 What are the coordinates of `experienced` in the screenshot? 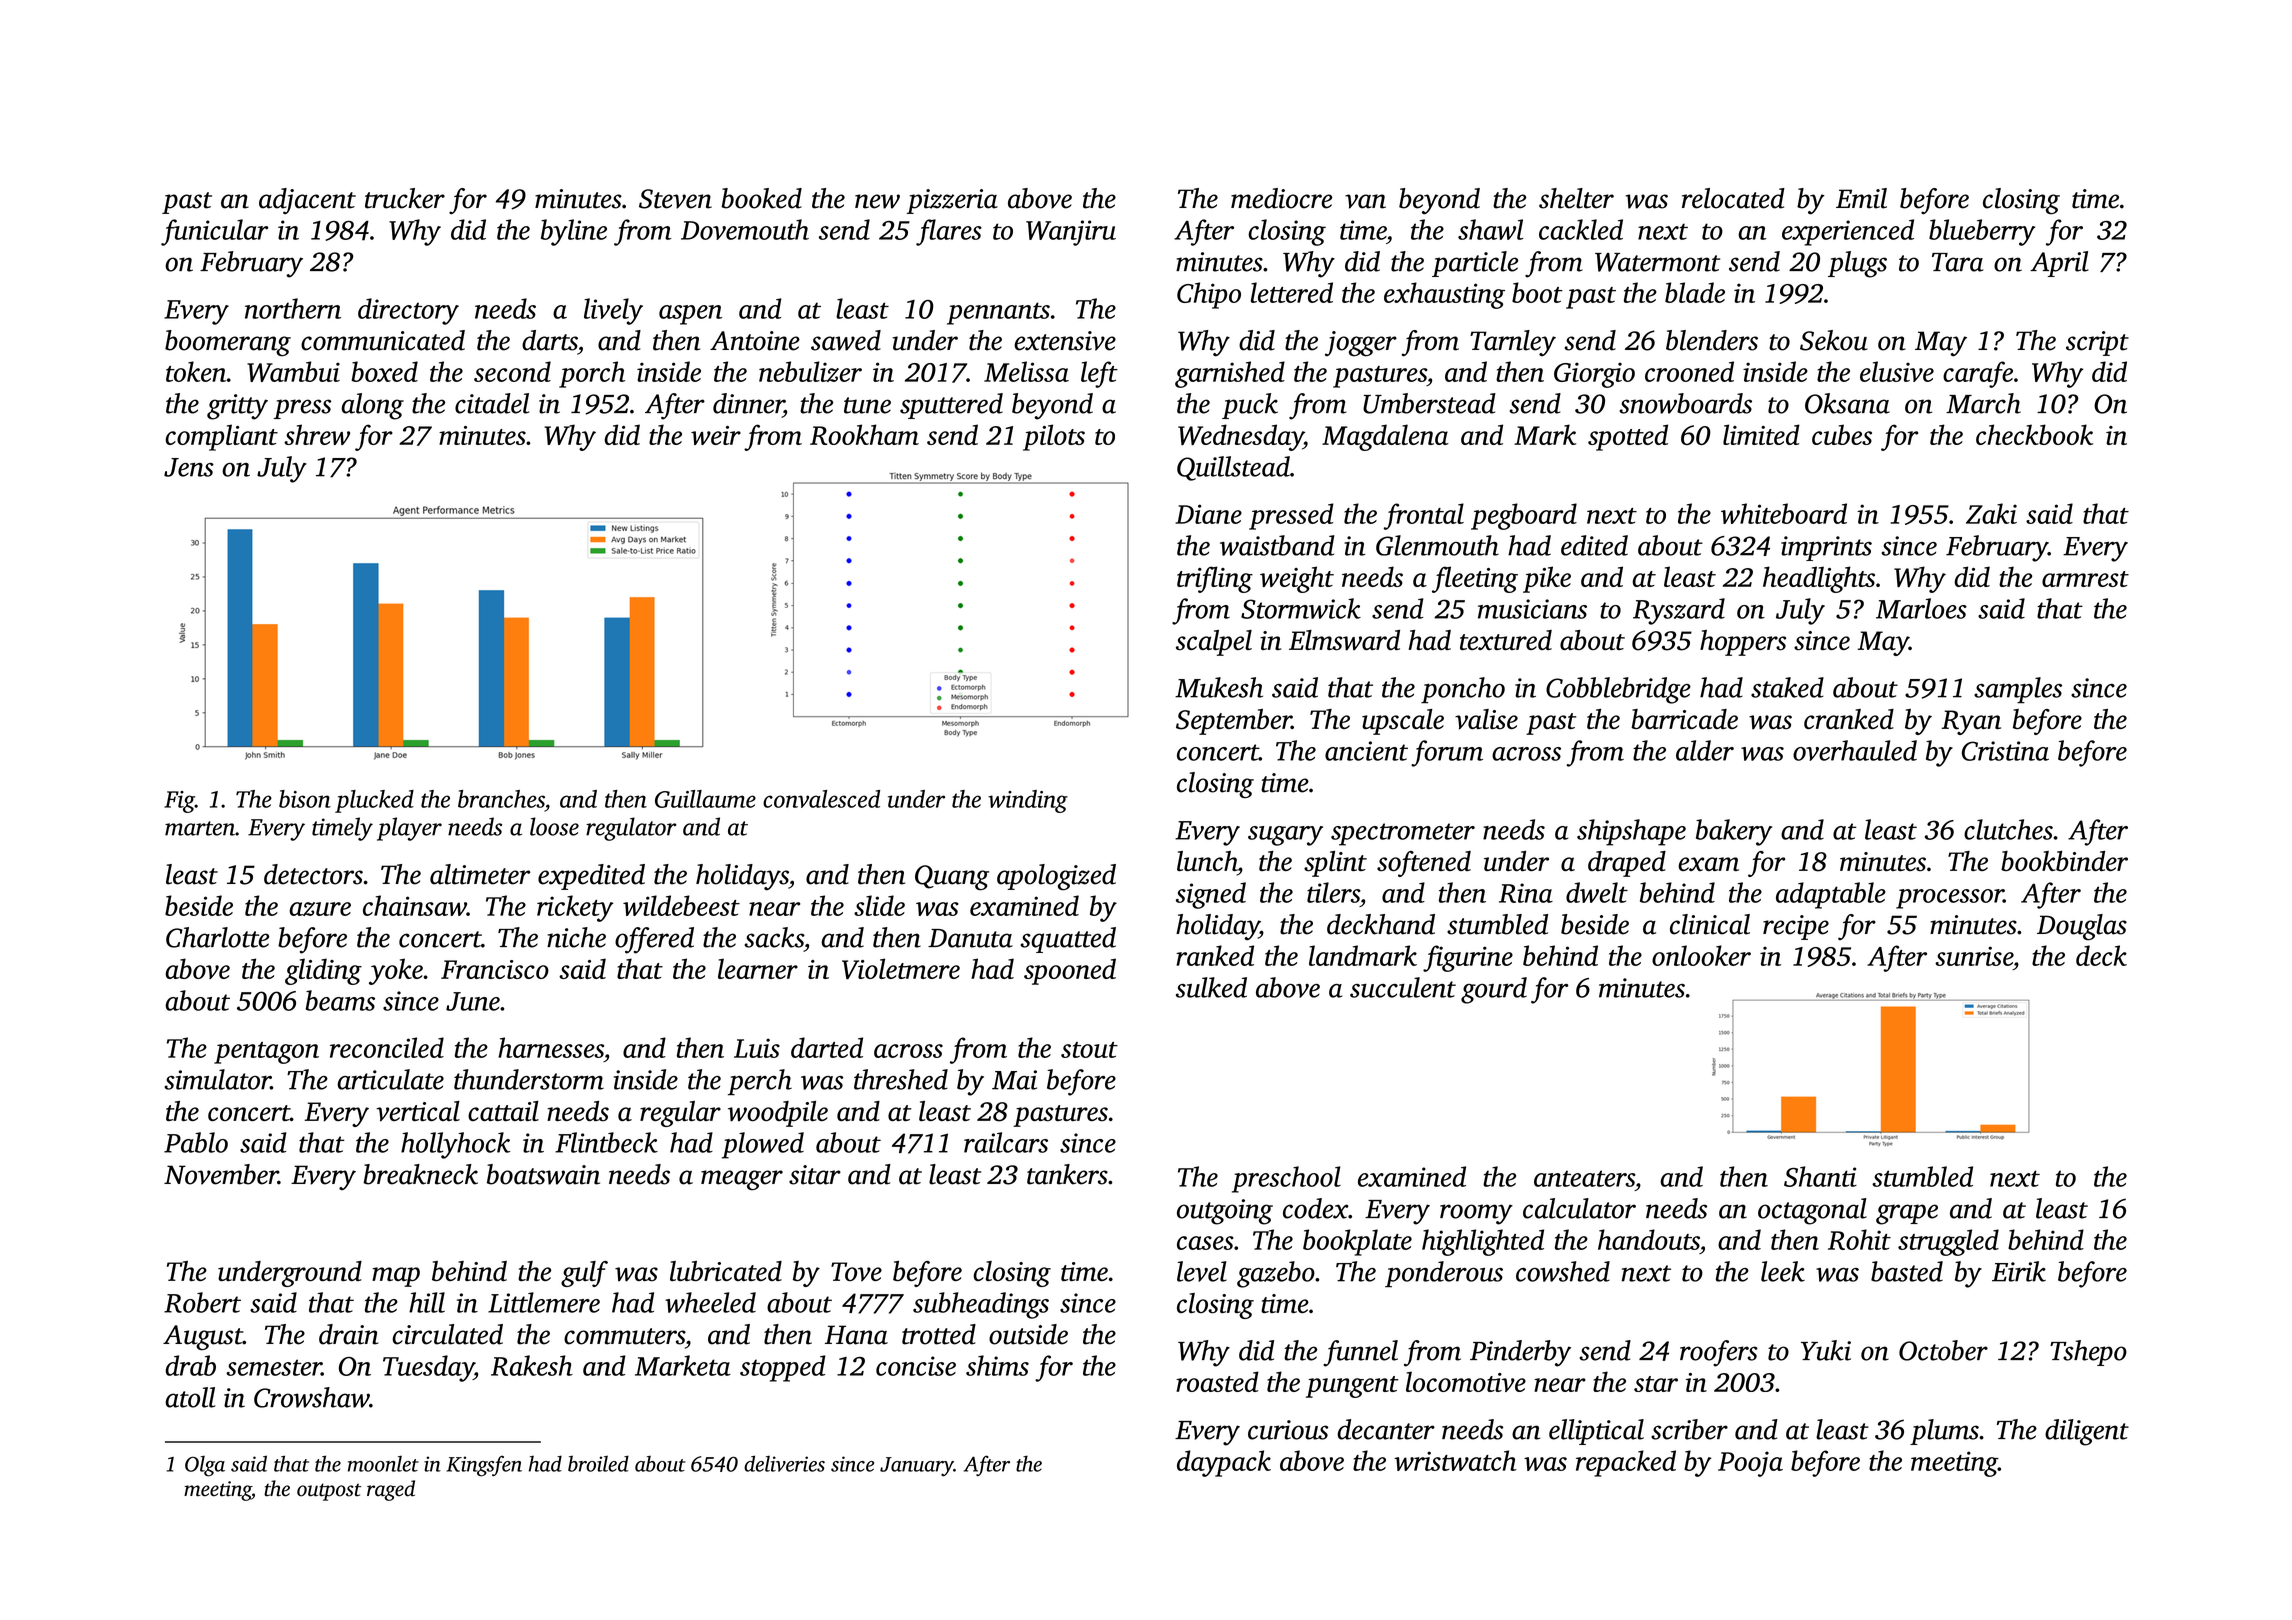 It's located at (1848, 232).
